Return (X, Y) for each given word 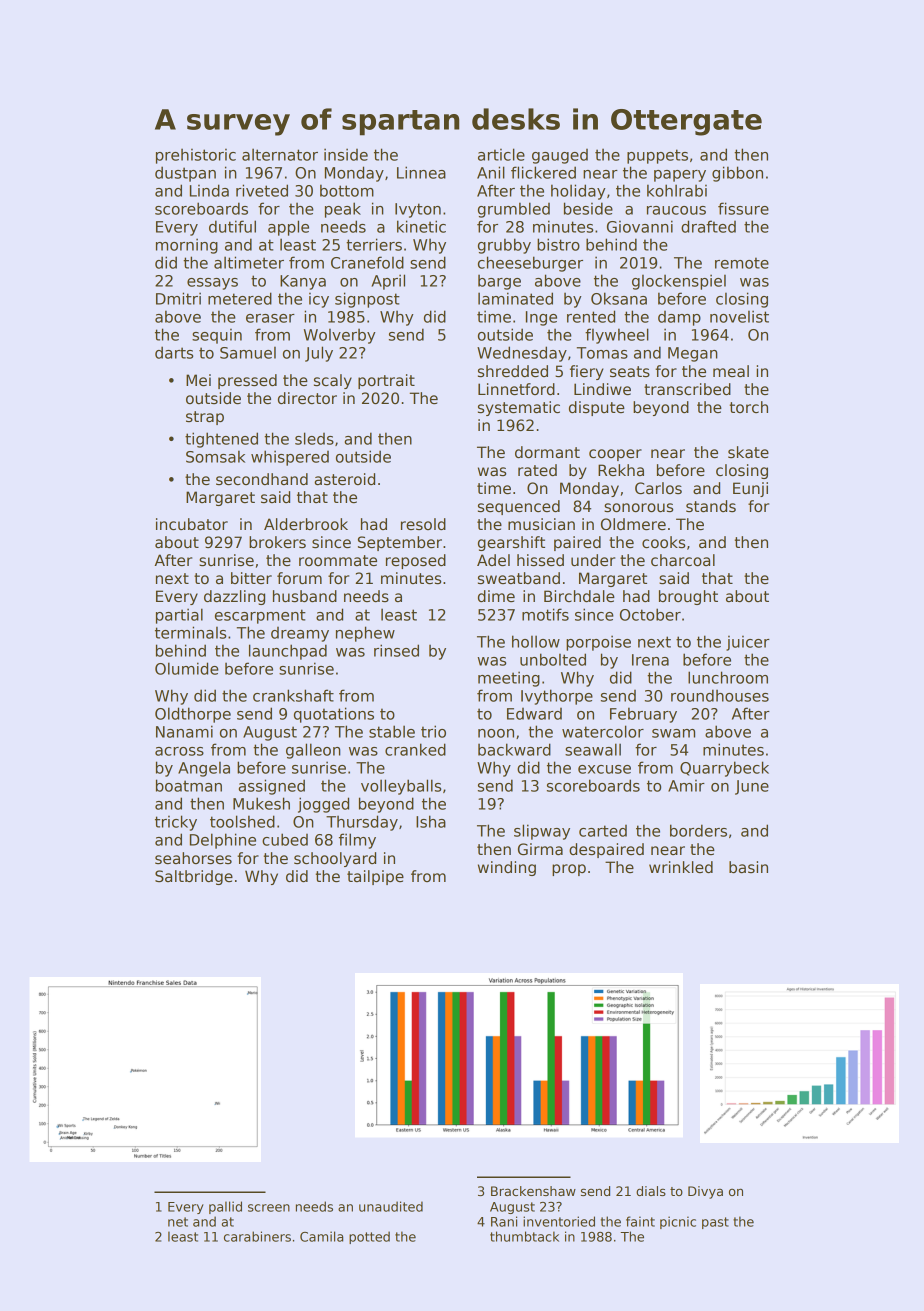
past (715, 1223)
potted (369, 1237)
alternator (280, 154)
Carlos (658, 488)
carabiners (257, 1236)
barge (499, 282)
